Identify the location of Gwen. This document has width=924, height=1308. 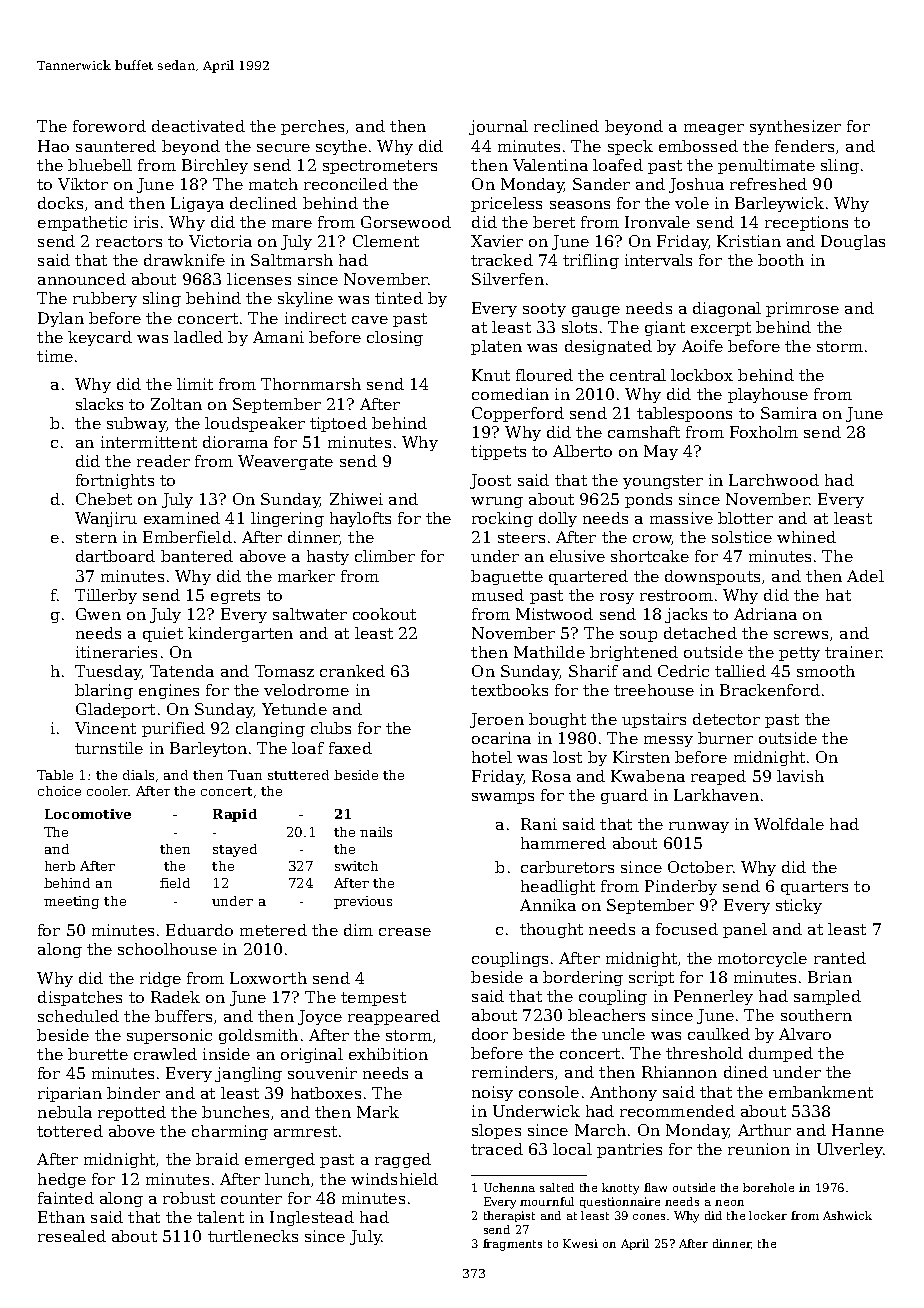
(98, 614).
